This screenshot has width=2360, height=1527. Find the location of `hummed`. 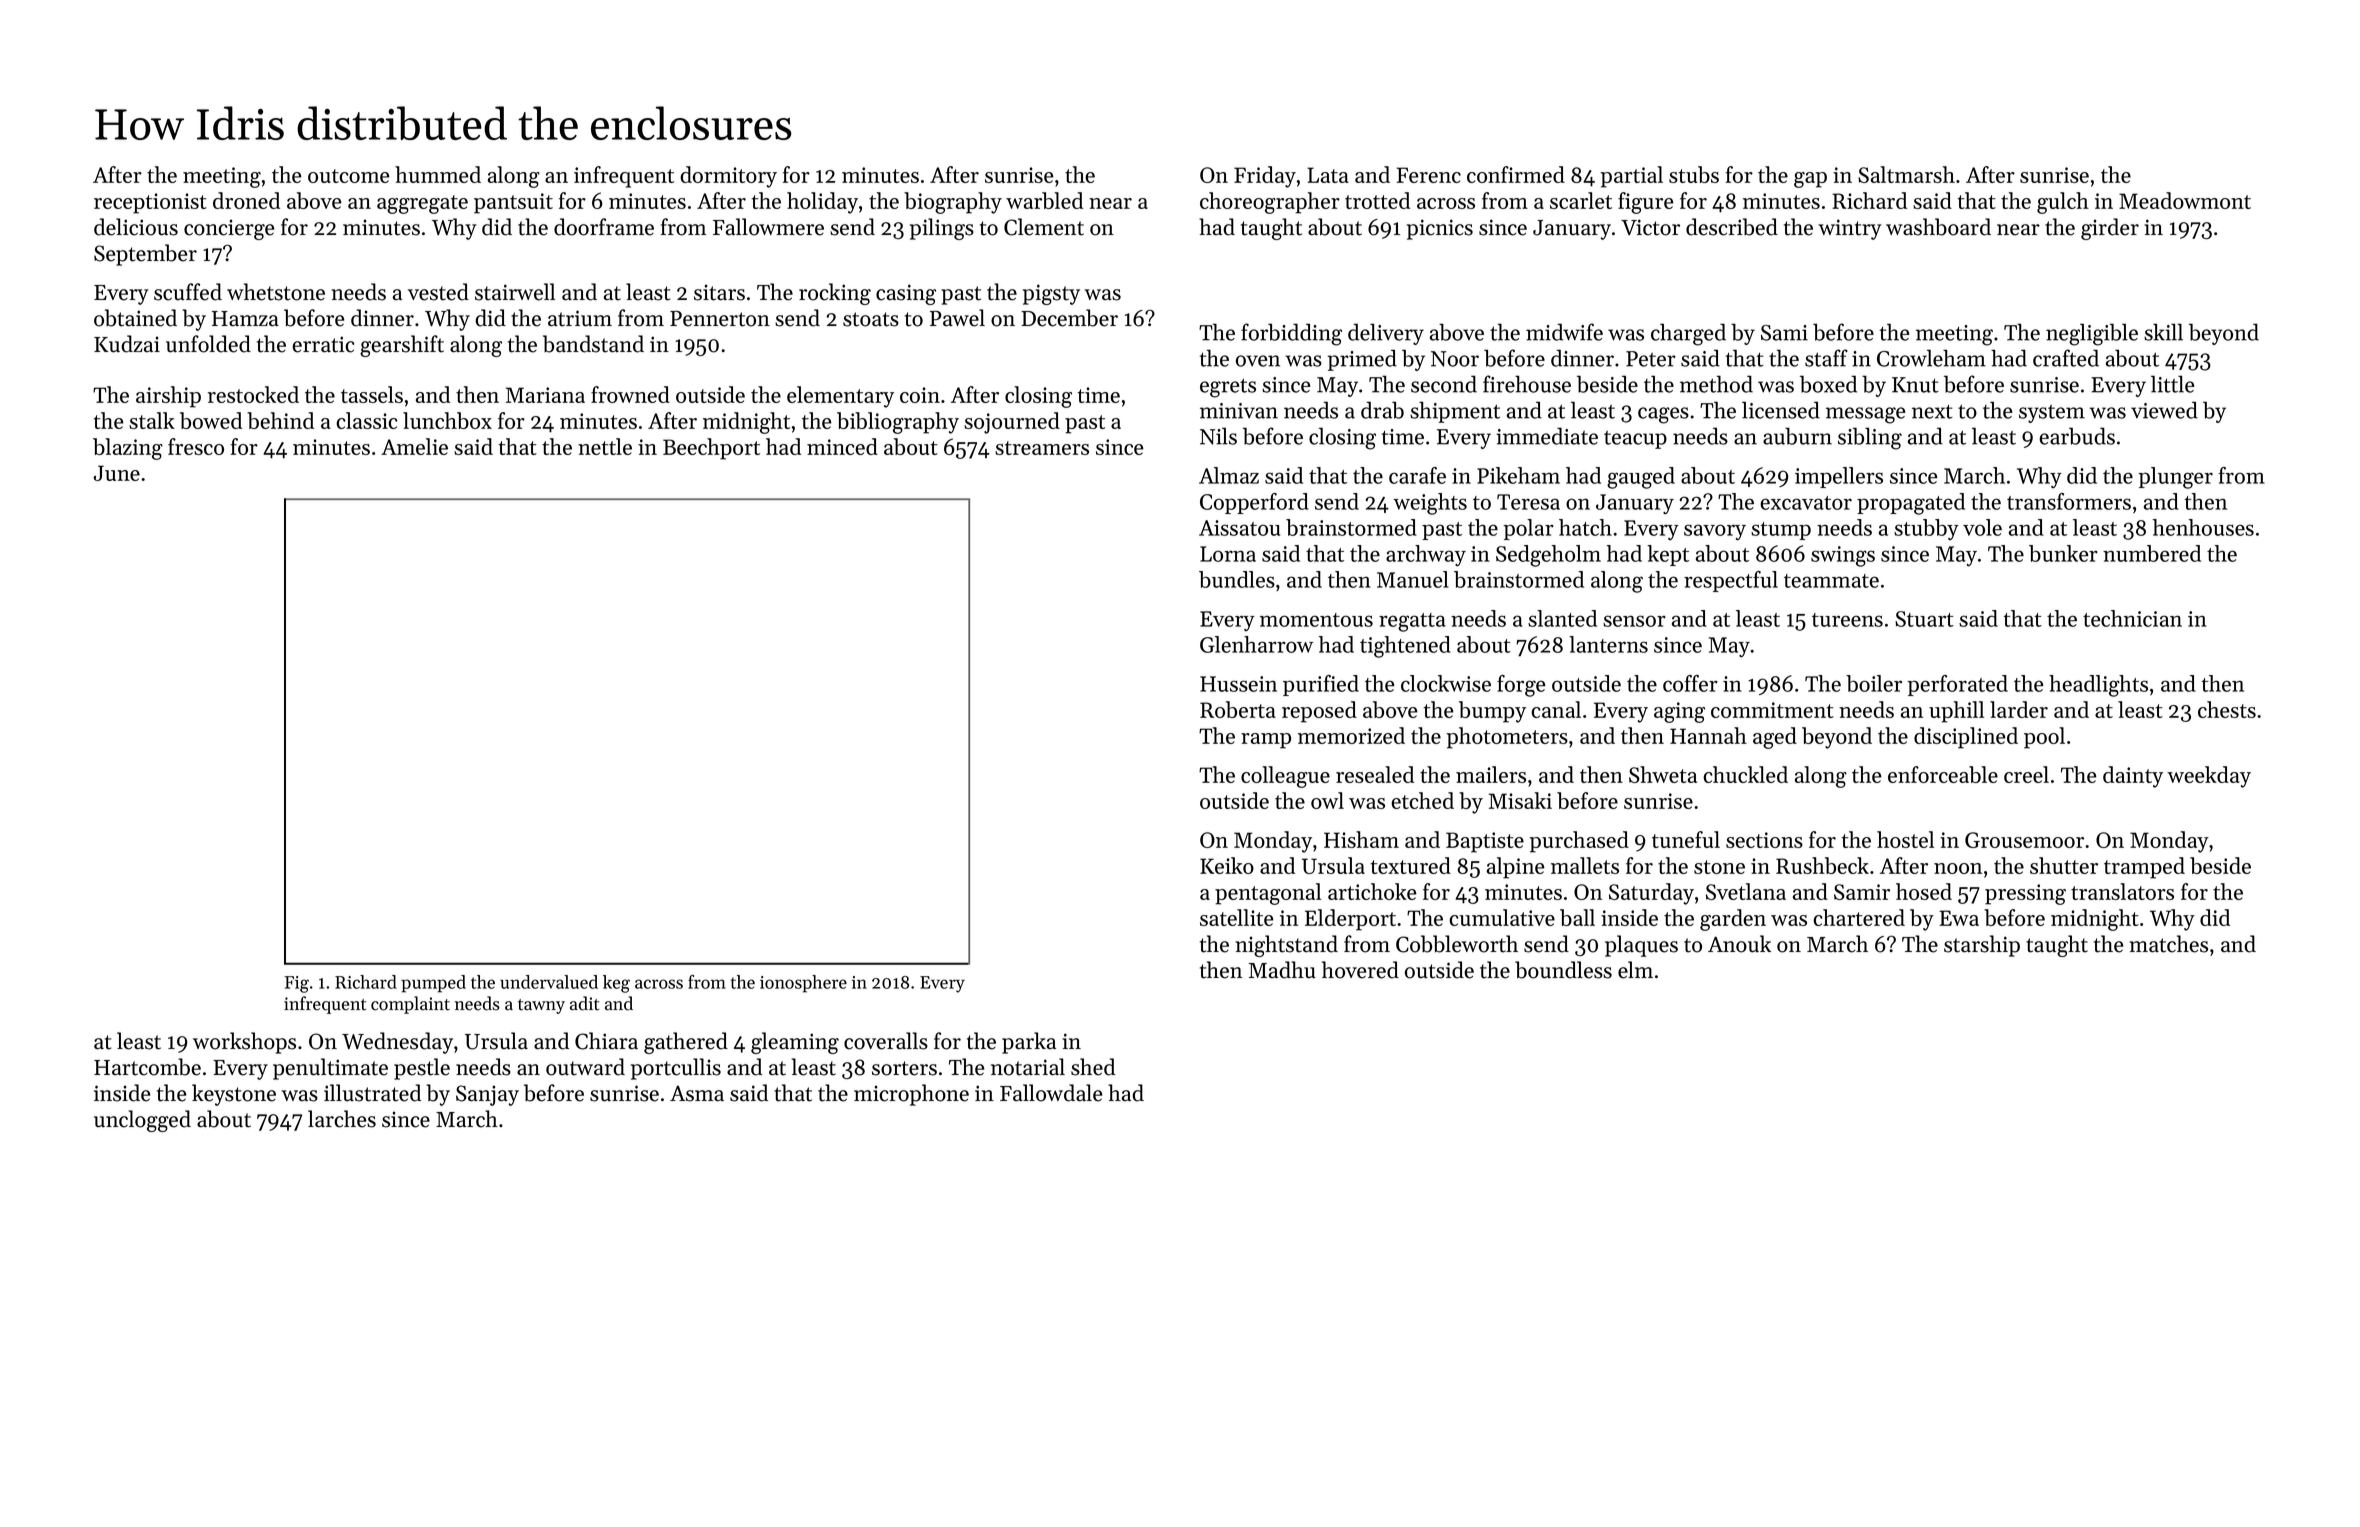

hummed is located at coordinates (438, 174).
